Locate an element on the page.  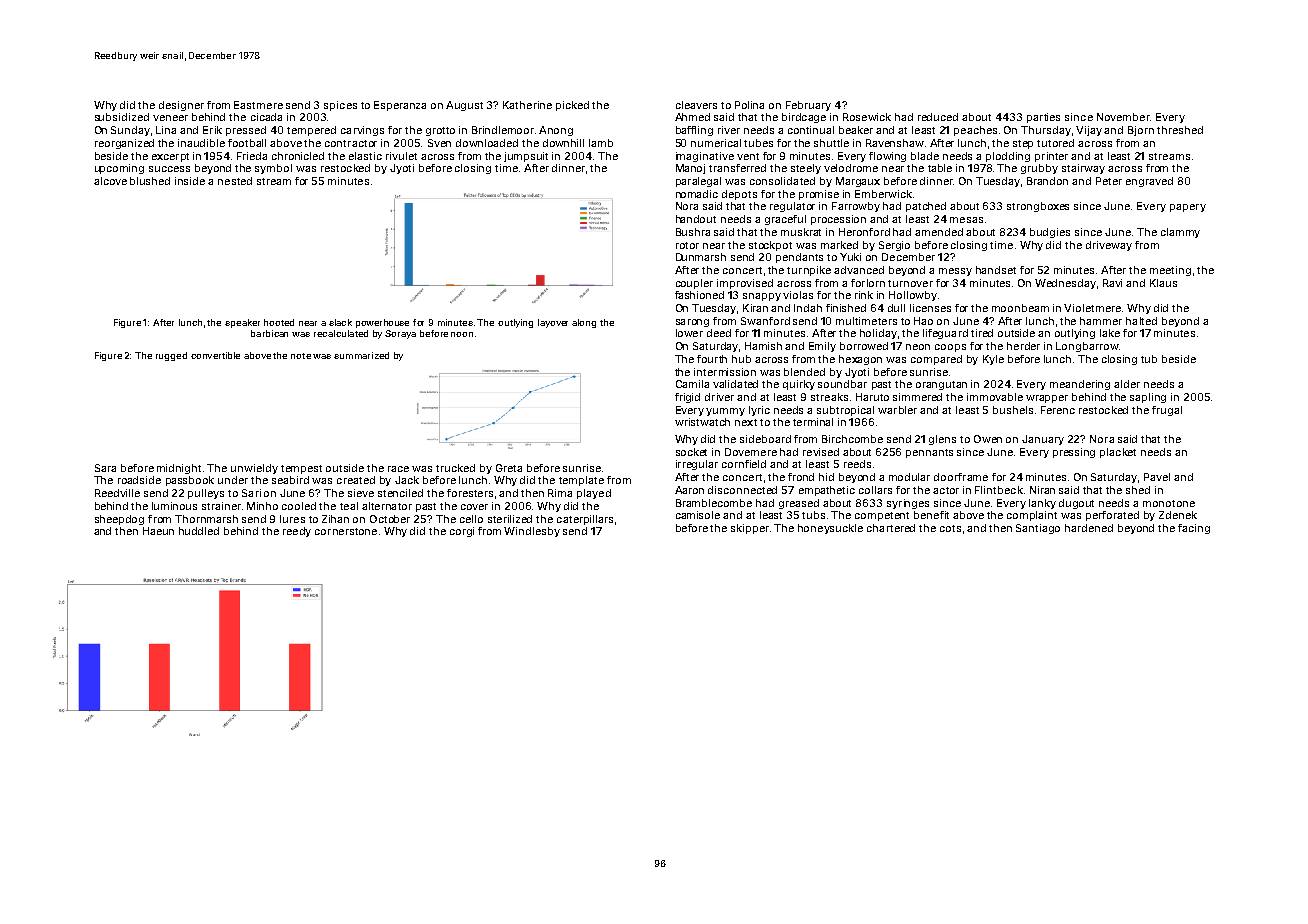
coupler is located at coordinates (694, 284).
